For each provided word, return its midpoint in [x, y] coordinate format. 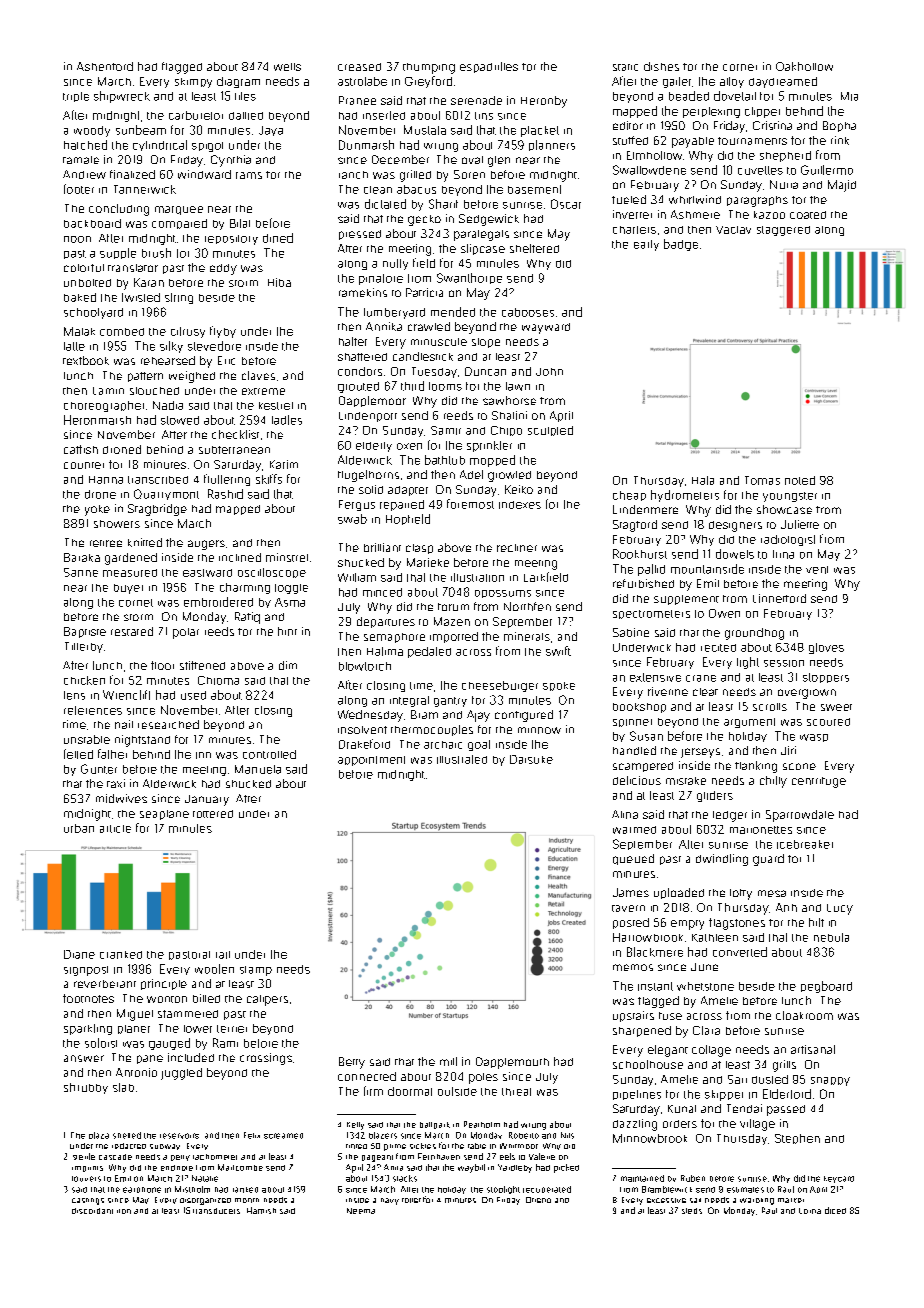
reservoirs [179, 1136]
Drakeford [364, 744]
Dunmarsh [366, 145]
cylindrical [160, 145]
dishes [661, 66]
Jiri [788, 750]
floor [162, 665]
